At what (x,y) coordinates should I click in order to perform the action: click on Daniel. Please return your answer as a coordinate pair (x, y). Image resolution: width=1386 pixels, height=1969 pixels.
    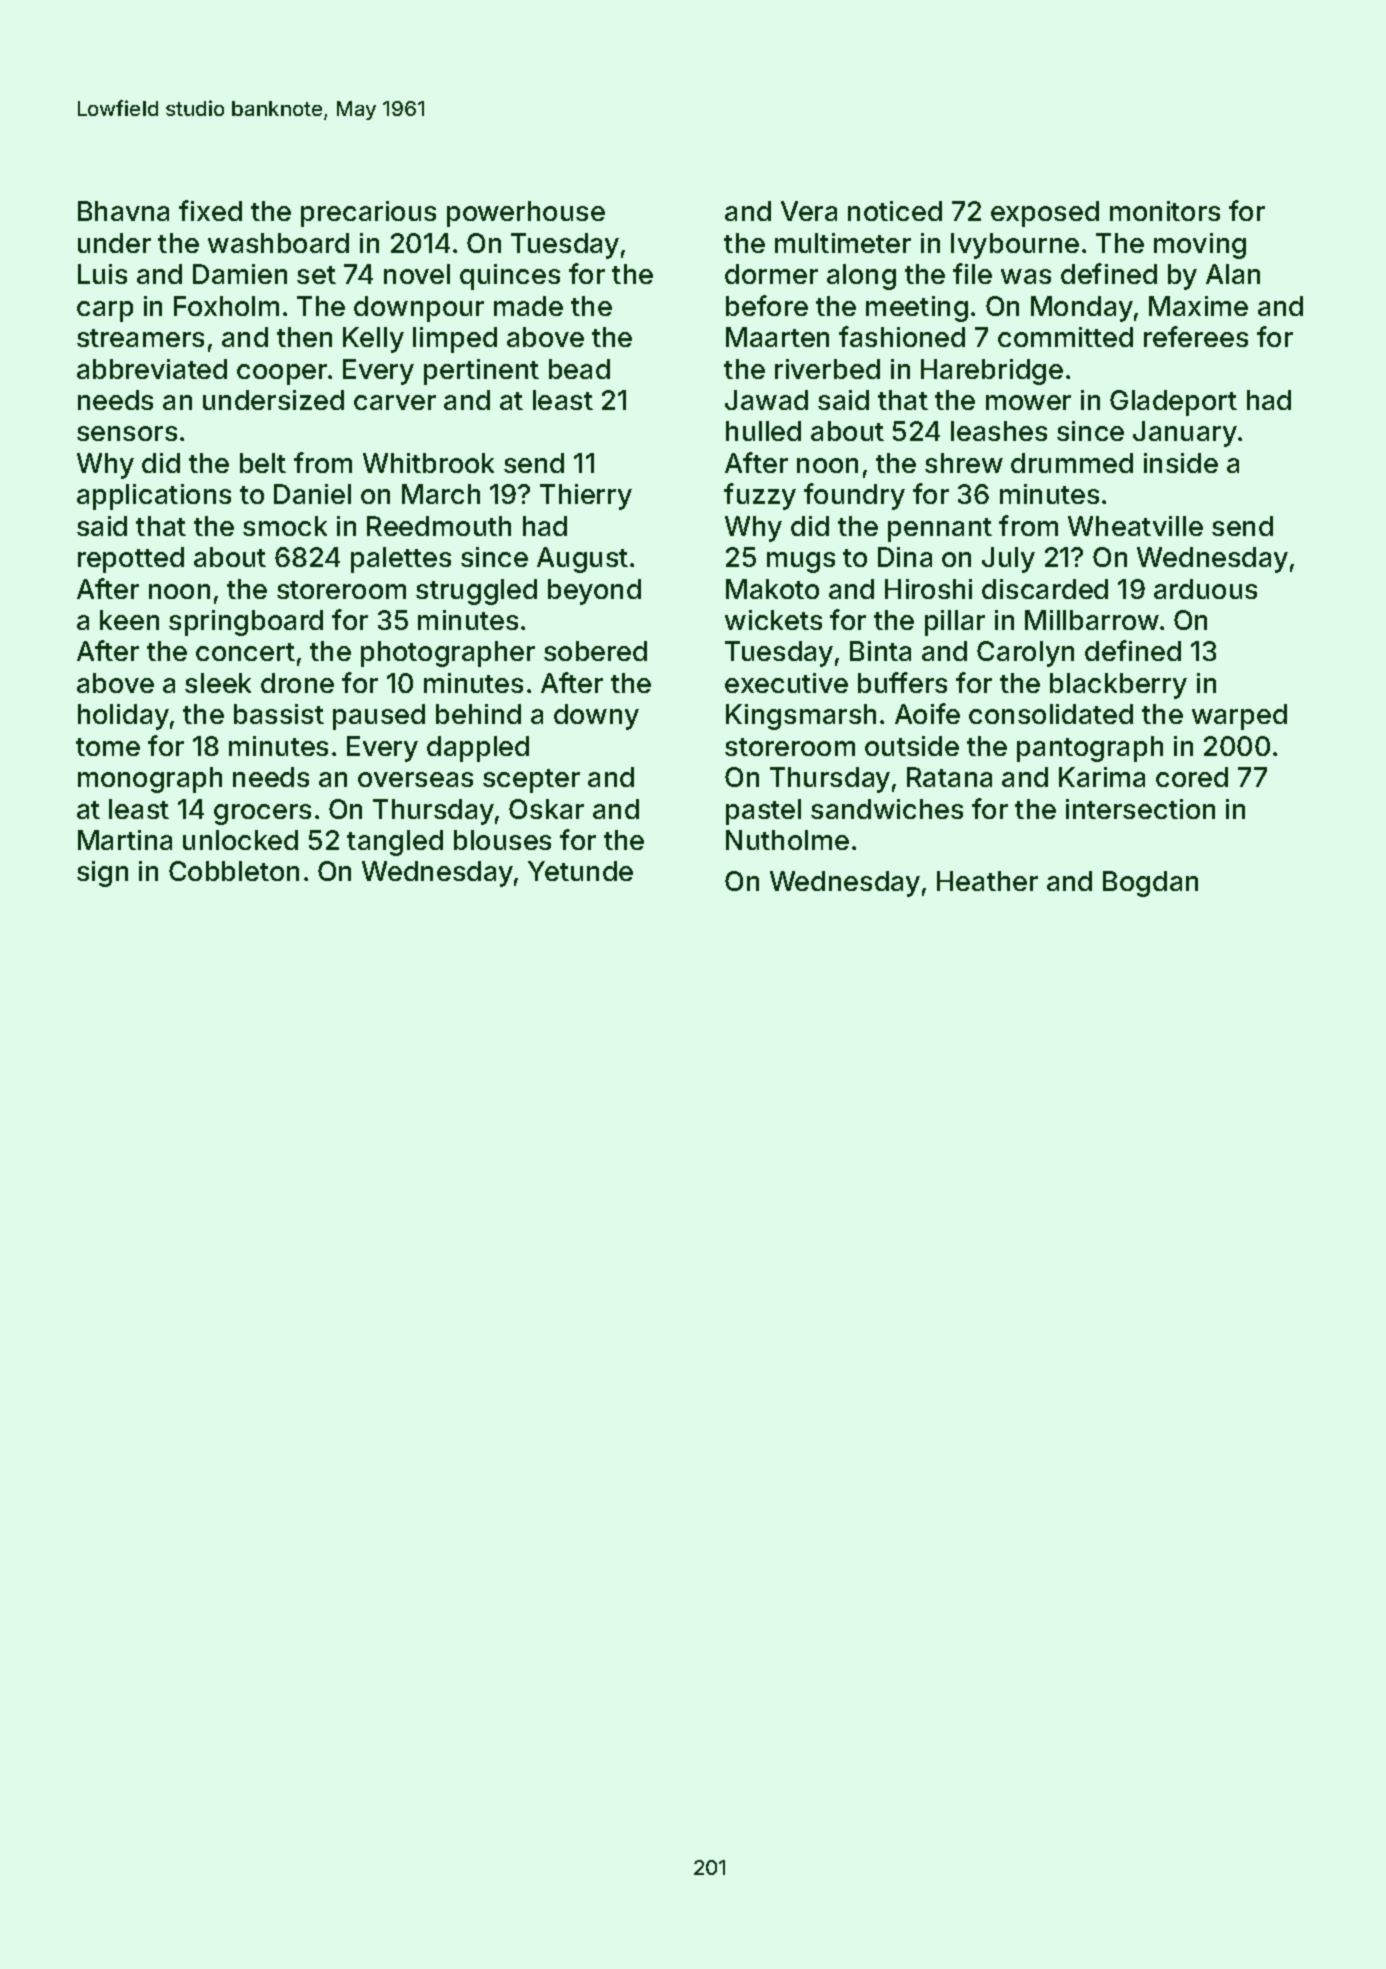
    Looking at the image, I should click on (312, 494).
